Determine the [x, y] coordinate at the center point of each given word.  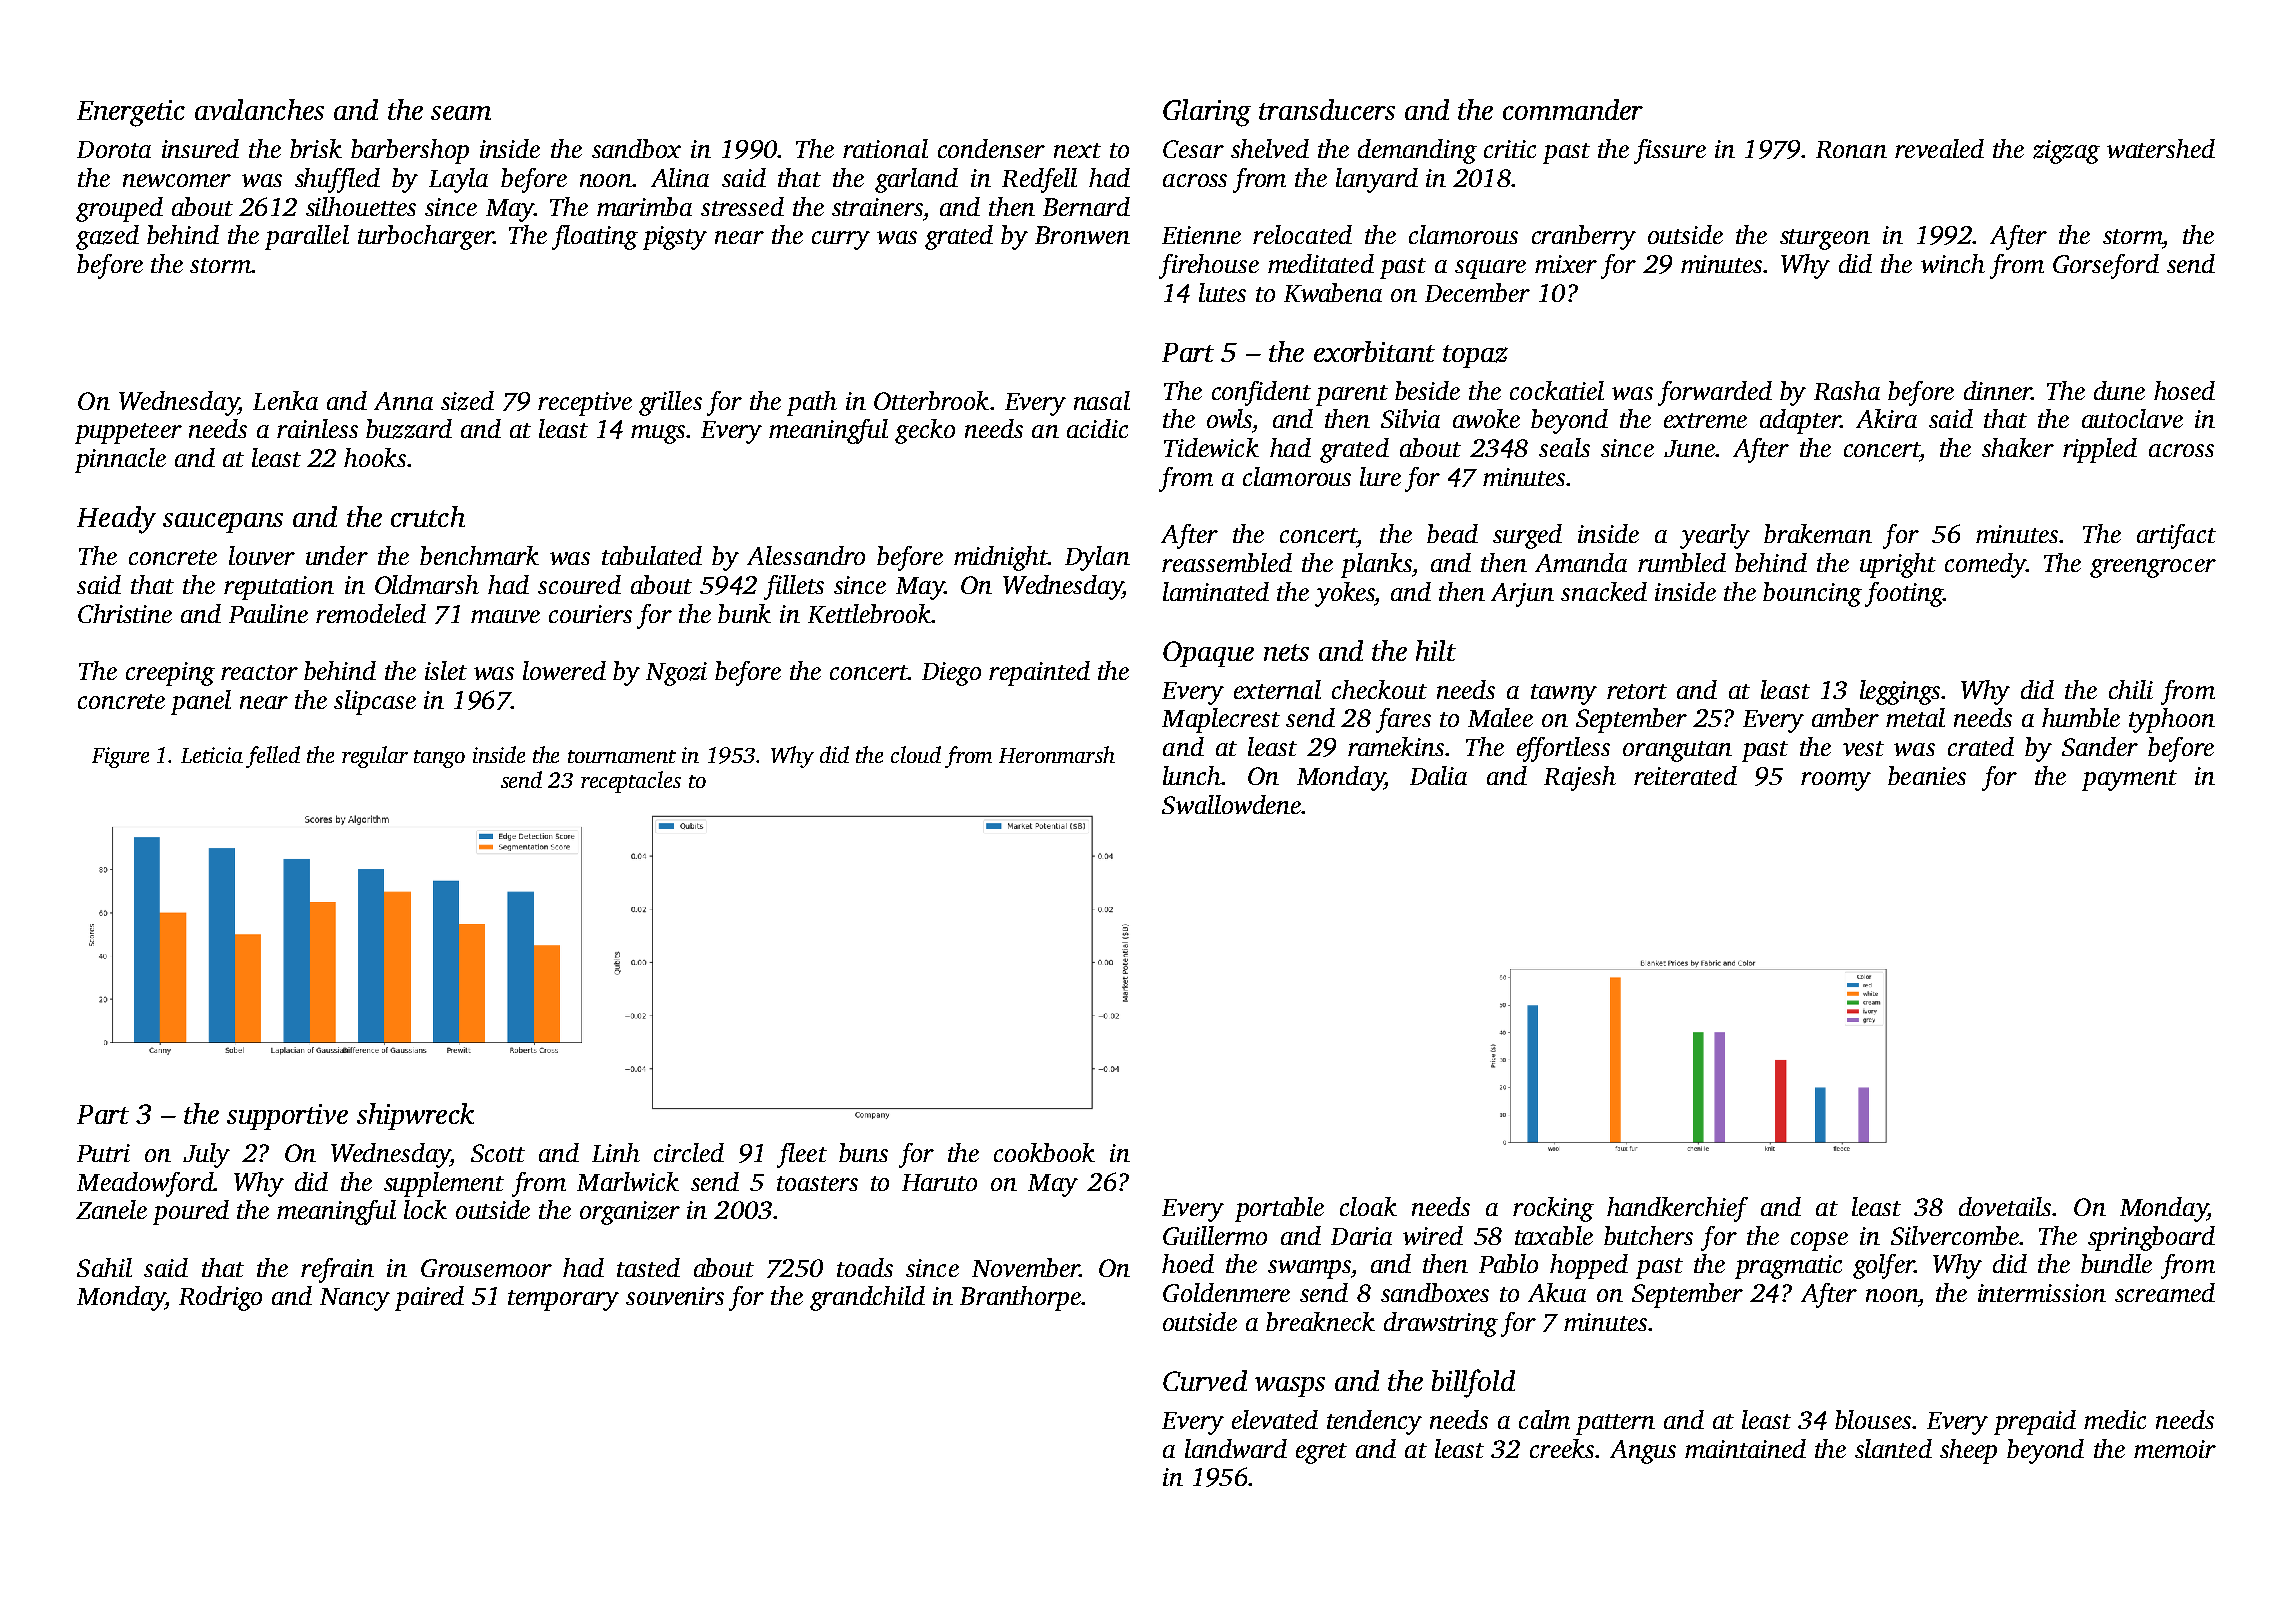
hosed [2184, 390]
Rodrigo [220, 1298]
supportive [287, 1117]
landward [1236, 1448]
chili [2131, 689]
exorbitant [1374, 351]
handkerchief [1677, 1209]
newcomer [177, 180]
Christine [125, 613]
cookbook [1044, 1152]
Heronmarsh [1057, 754]
